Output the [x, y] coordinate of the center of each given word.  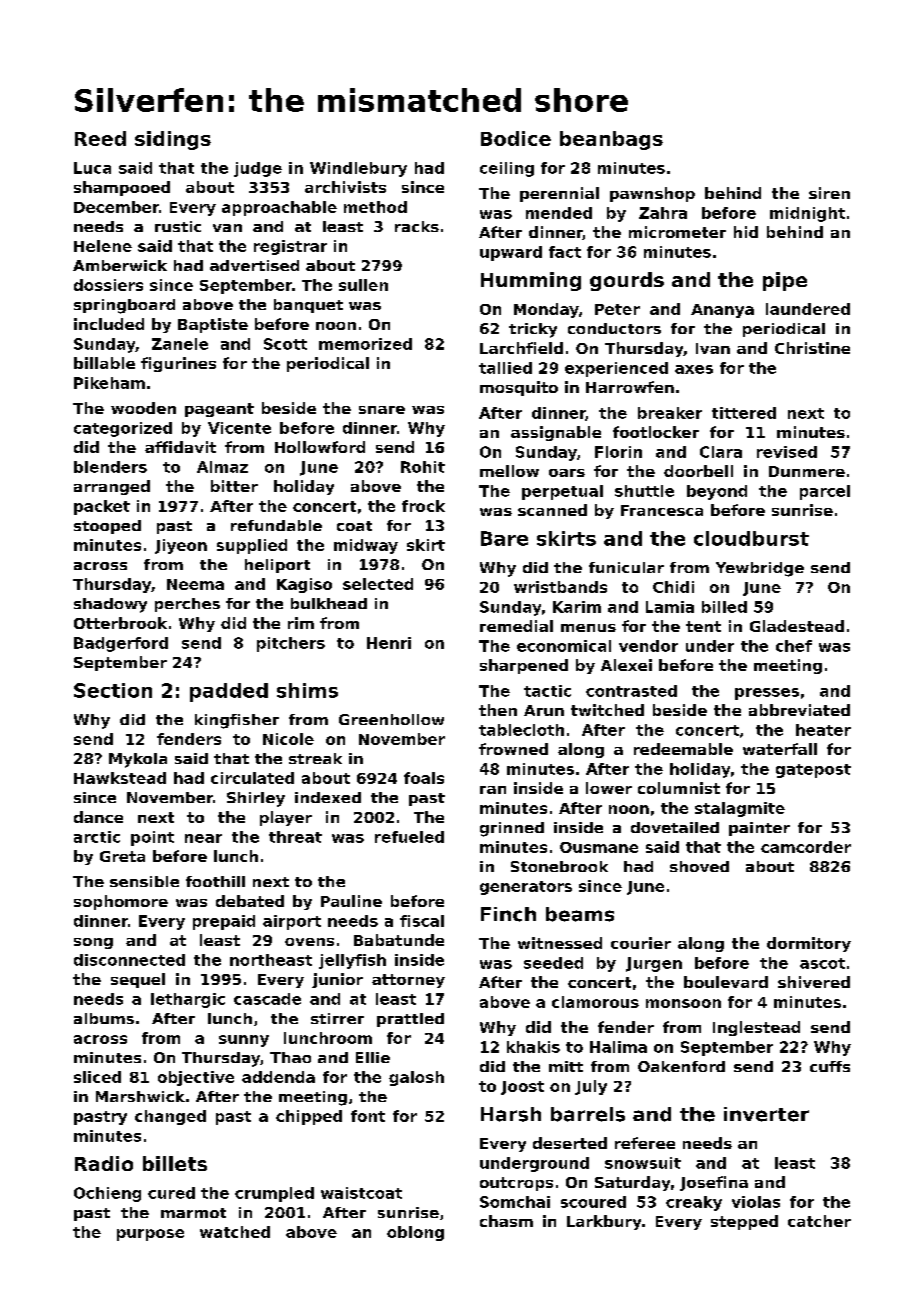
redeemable [683, 749]
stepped [744, 1222]
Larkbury [604, 1222]
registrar [290, 247]
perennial [559, 194]
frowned [513, 749]
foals [424, 778]
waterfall [780, 749]
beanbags [611, 140]
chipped [309, 1117]
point [152, 838]
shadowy [110, 605]
